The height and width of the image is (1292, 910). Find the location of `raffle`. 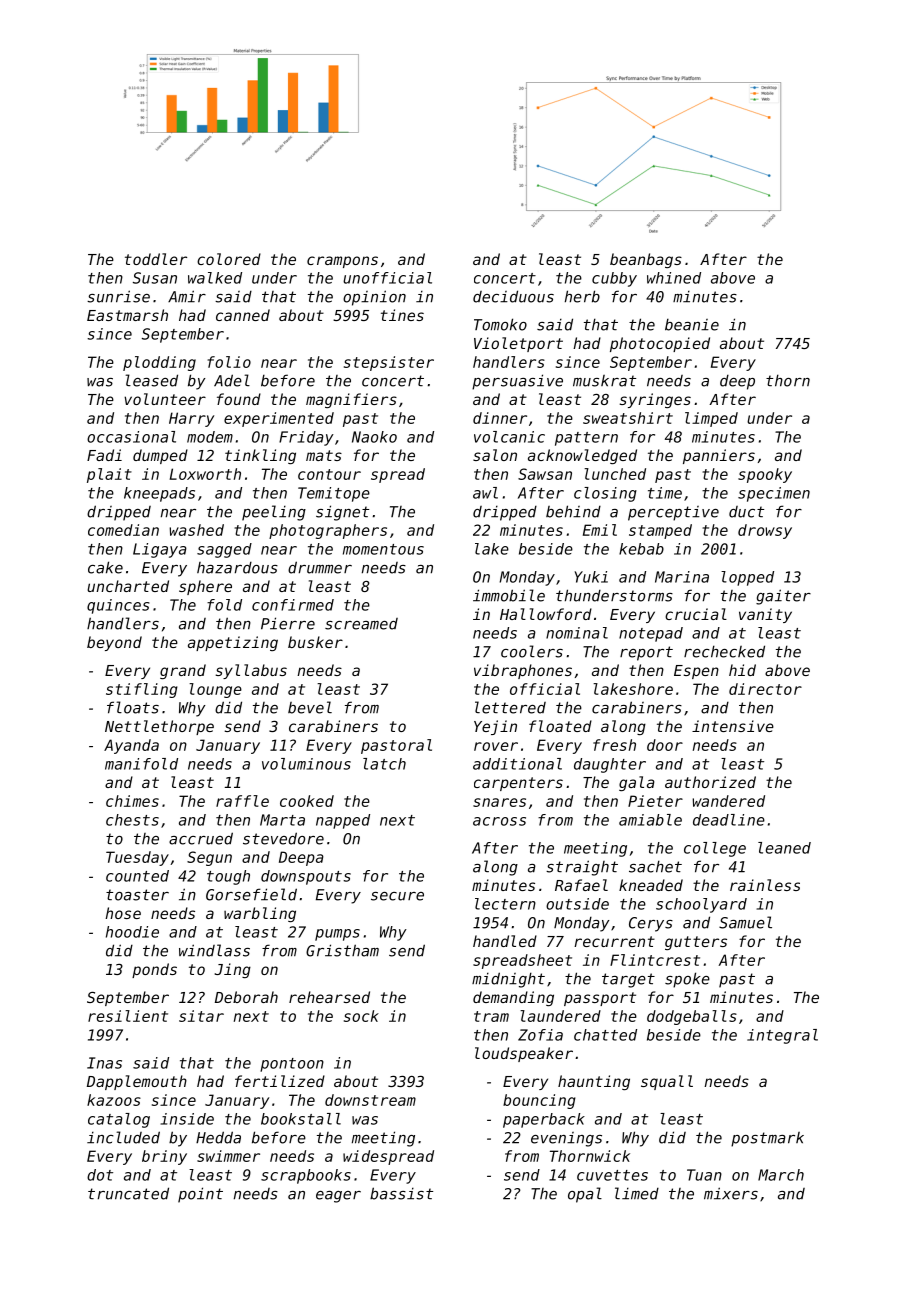

raffle is located at coordinates (242, 801).
